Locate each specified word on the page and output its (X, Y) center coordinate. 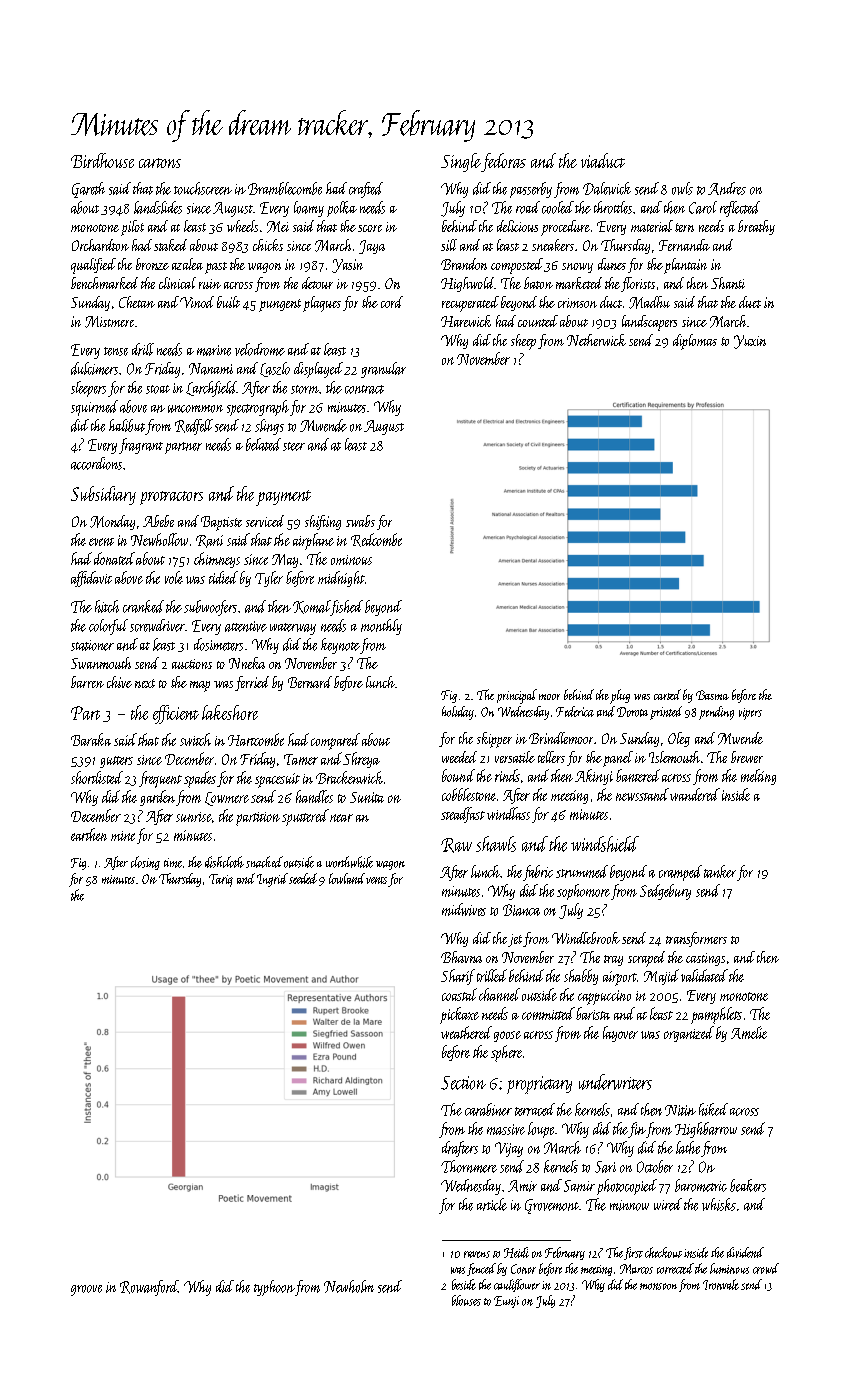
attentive (246, 626)
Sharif (458, 977)
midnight (341, 579)
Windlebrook (586, 938)
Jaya (372, 247)
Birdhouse (102, 160)
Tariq (221, 880)
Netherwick (596, 340)
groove (86, 1290)
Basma (712, 695)
